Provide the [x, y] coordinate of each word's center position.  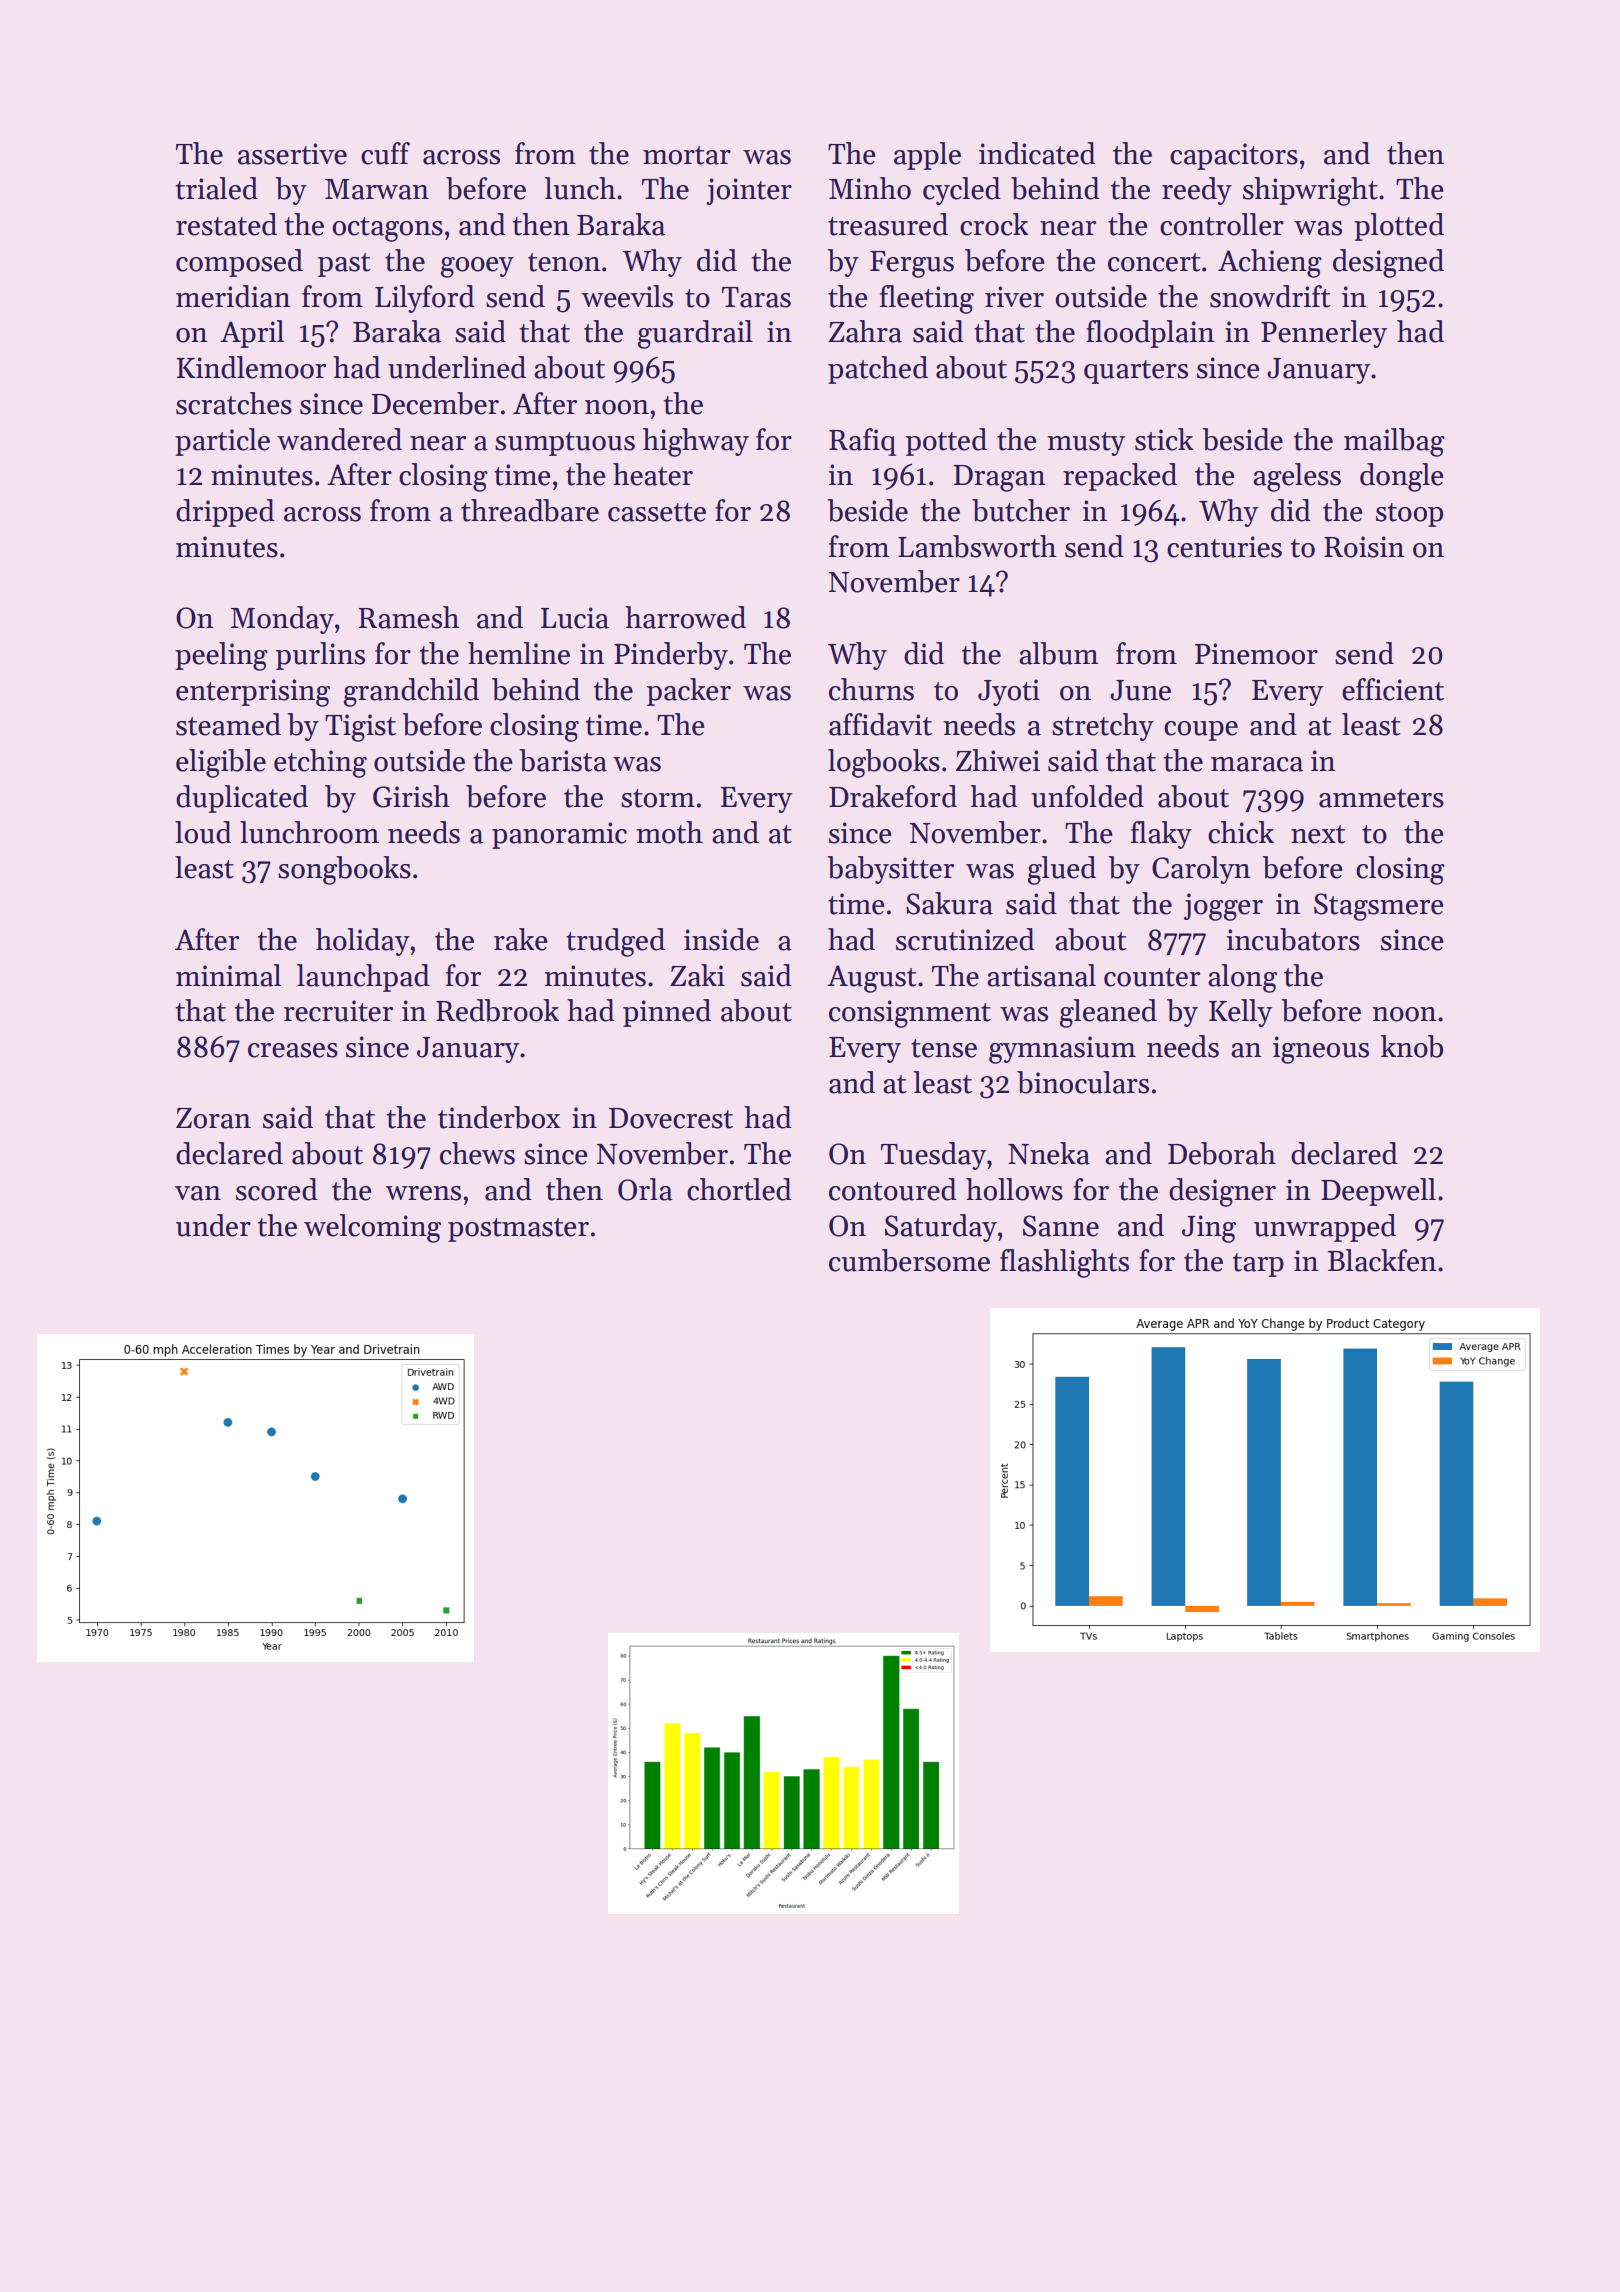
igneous [1321, 1050]
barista [563, 760]
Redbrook [497, 1010]
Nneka [1049, 1153]
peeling [221, 656]
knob [1412, 1046]
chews [477, 1153]
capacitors [1234, 156]
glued [1062, 870]
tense [944, 1048]
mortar [687, 155]
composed [239, 263]
